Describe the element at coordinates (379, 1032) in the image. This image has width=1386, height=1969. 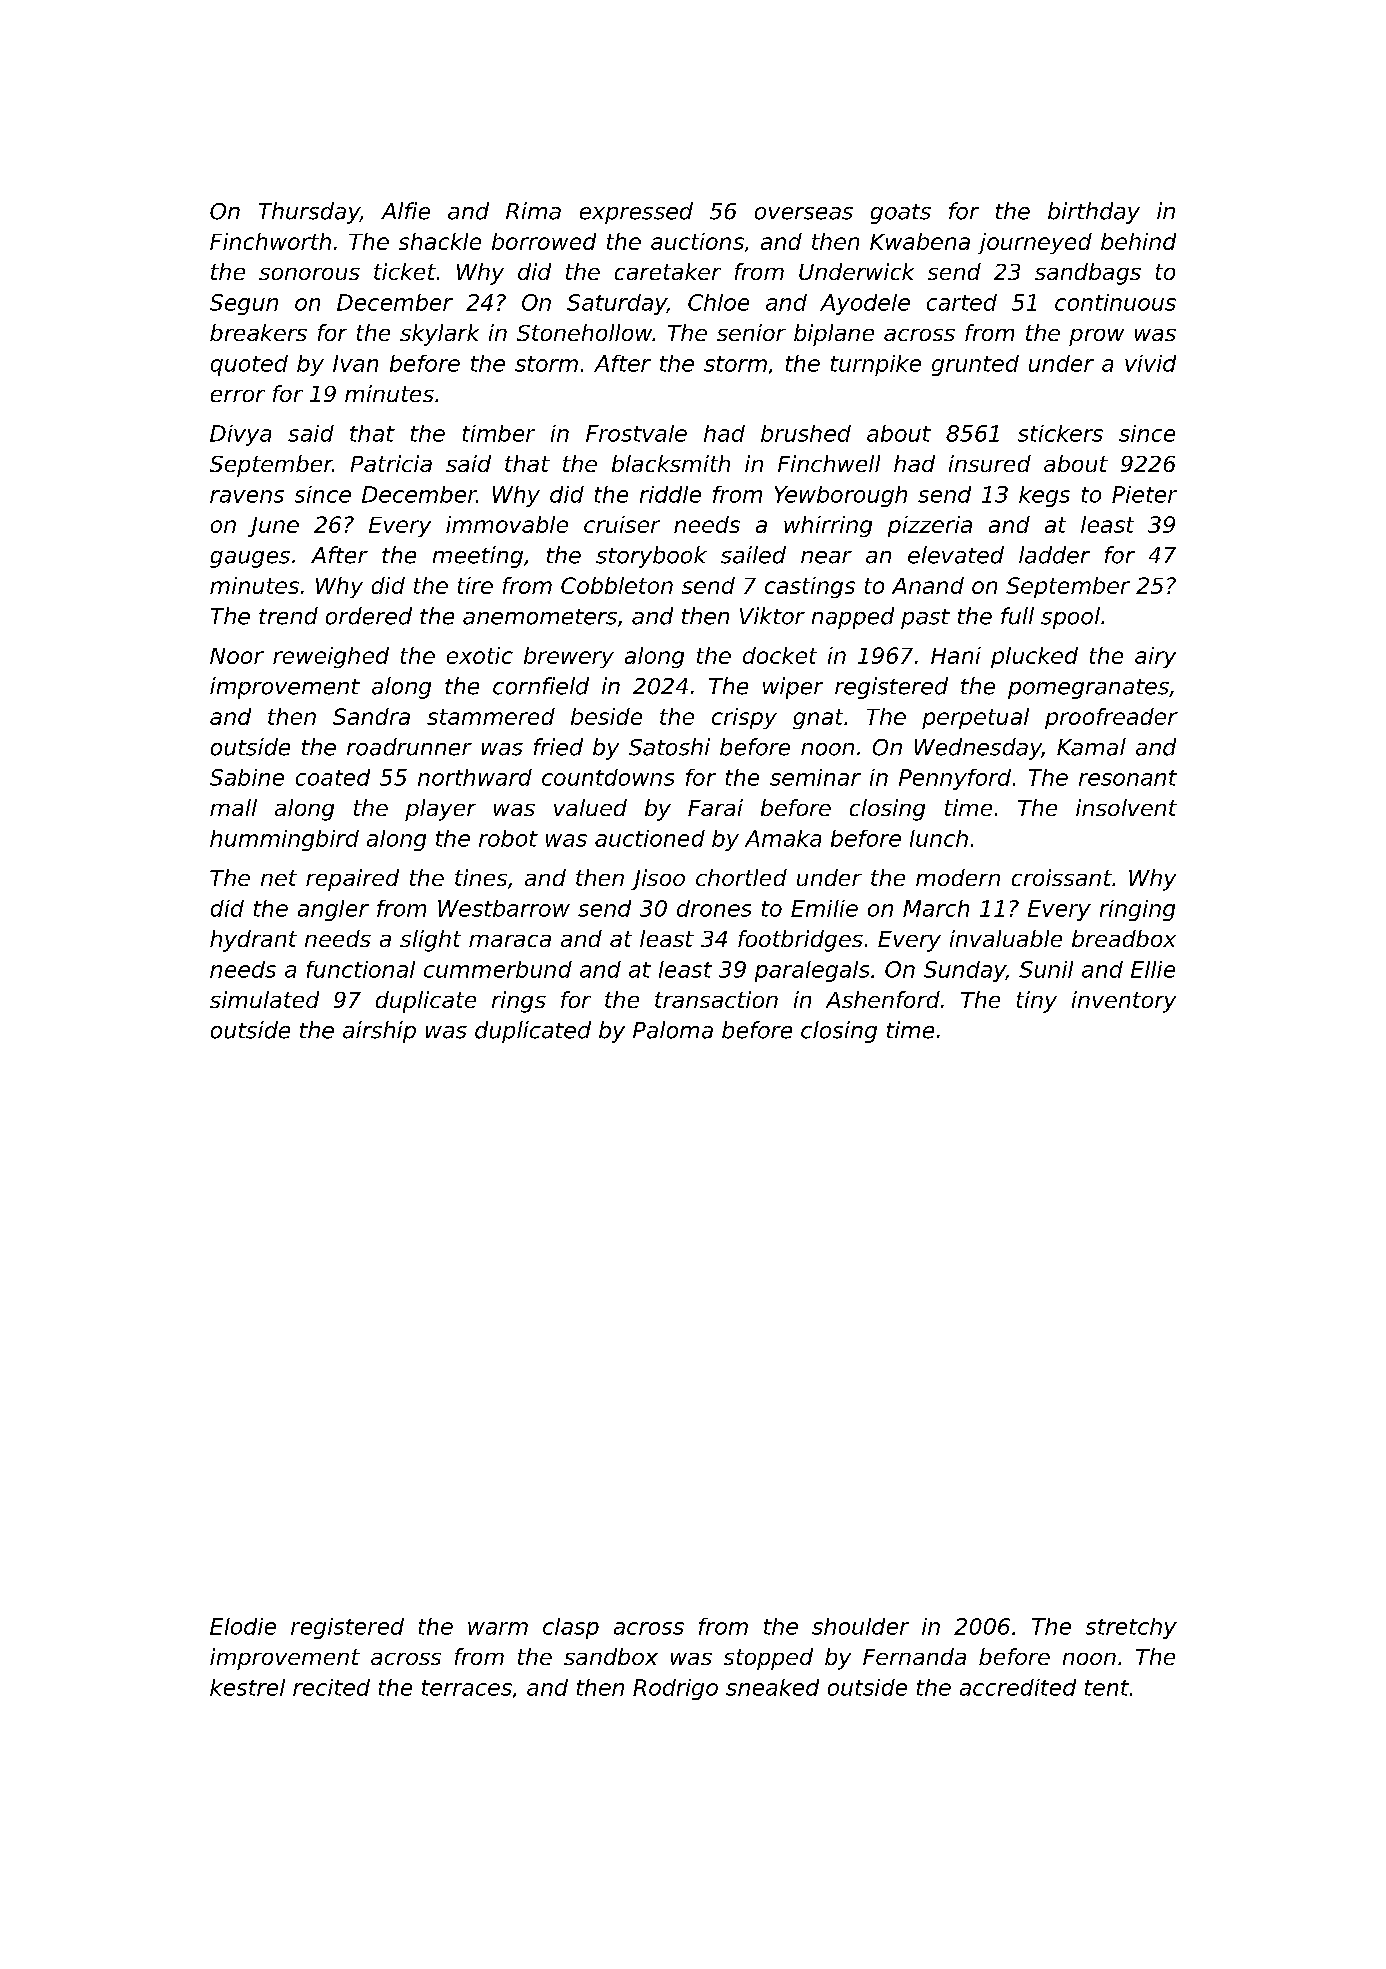
I see `airship` at that location.
